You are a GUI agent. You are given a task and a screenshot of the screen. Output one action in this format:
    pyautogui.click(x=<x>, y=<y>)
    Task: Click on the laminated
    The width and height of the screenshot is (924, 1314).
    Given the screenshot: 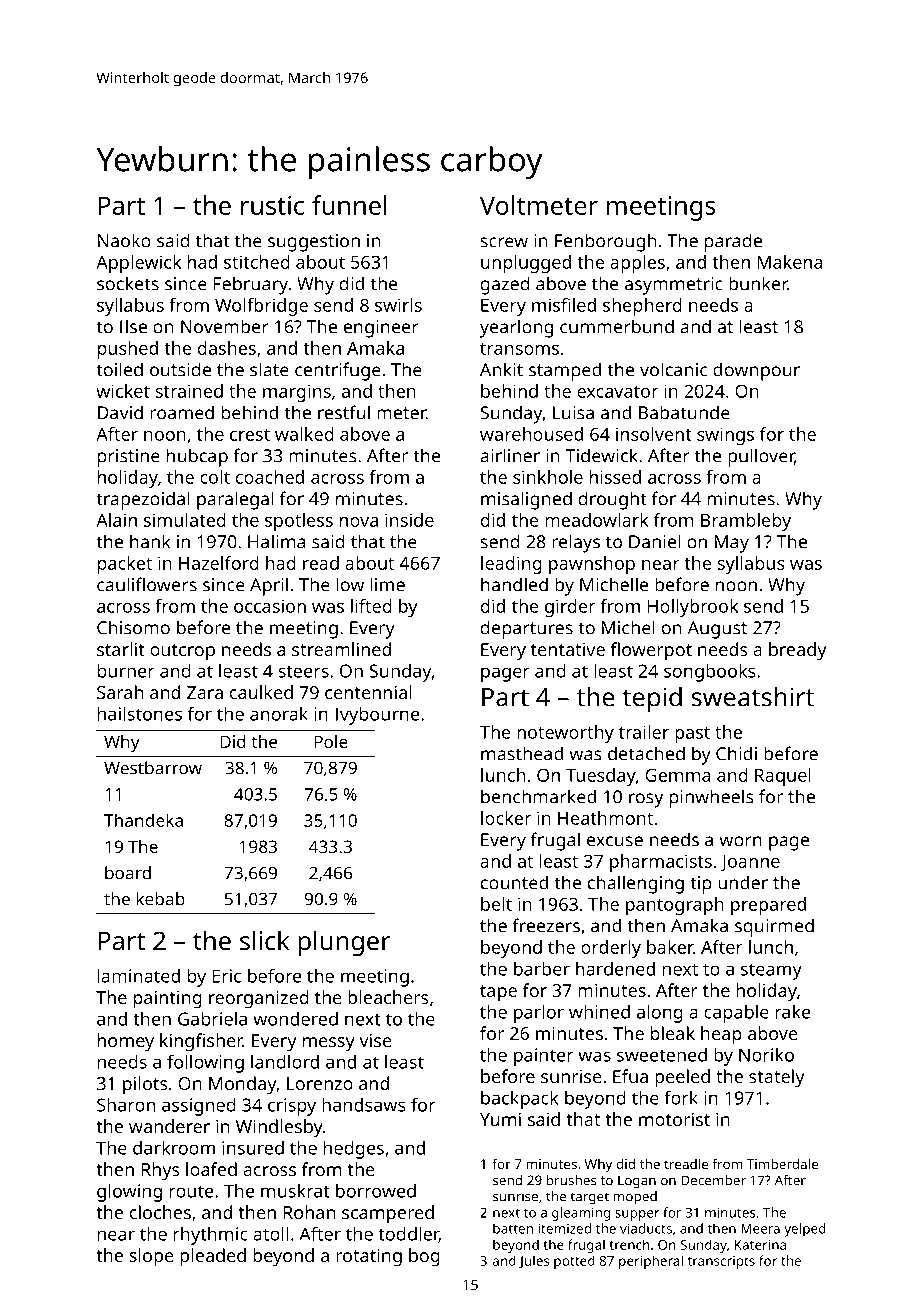 What is the action you would take?
    pyautogui.click(x=139, y=976)
